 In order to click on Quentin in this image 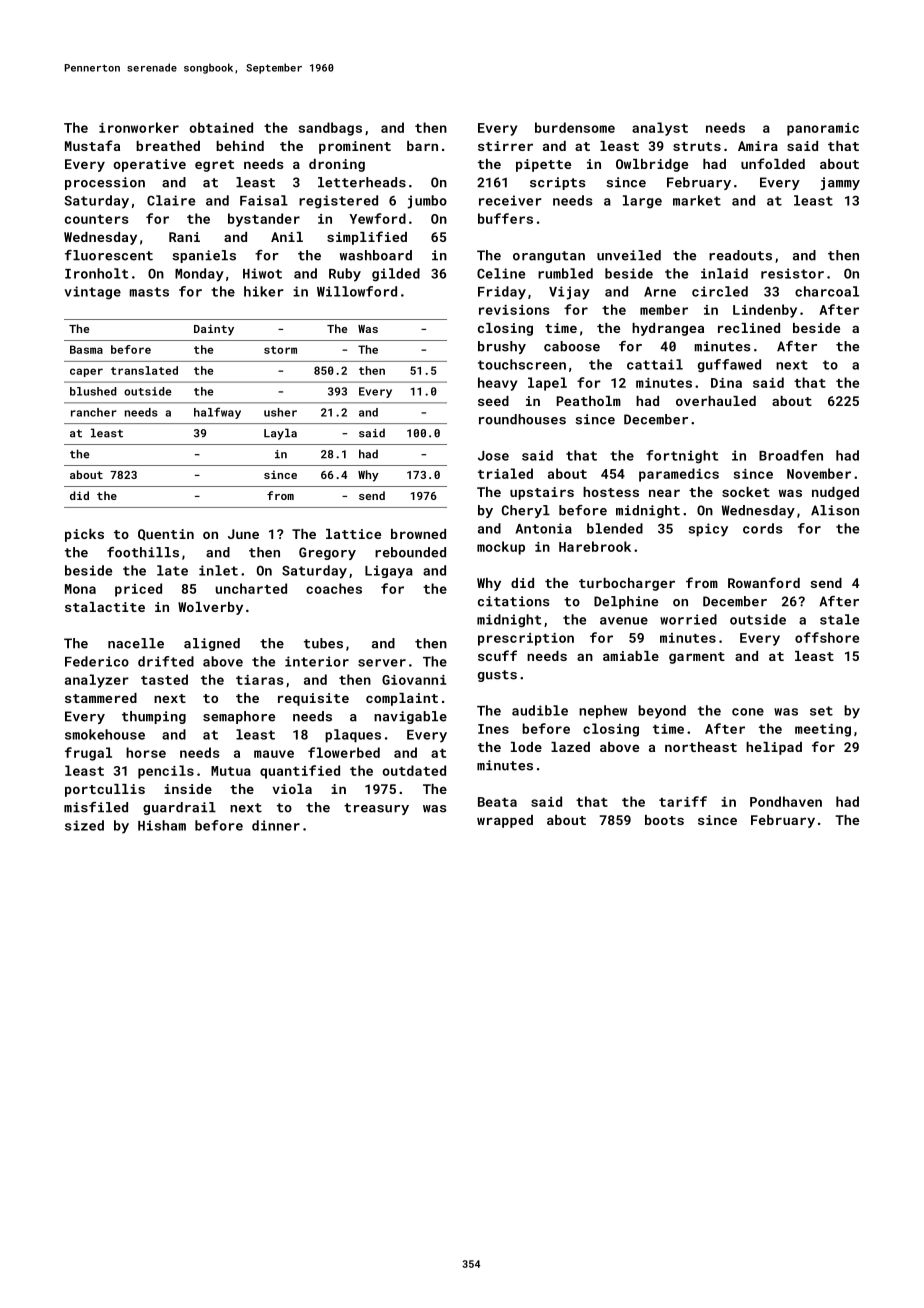, I will do `click(166, 535)`.
